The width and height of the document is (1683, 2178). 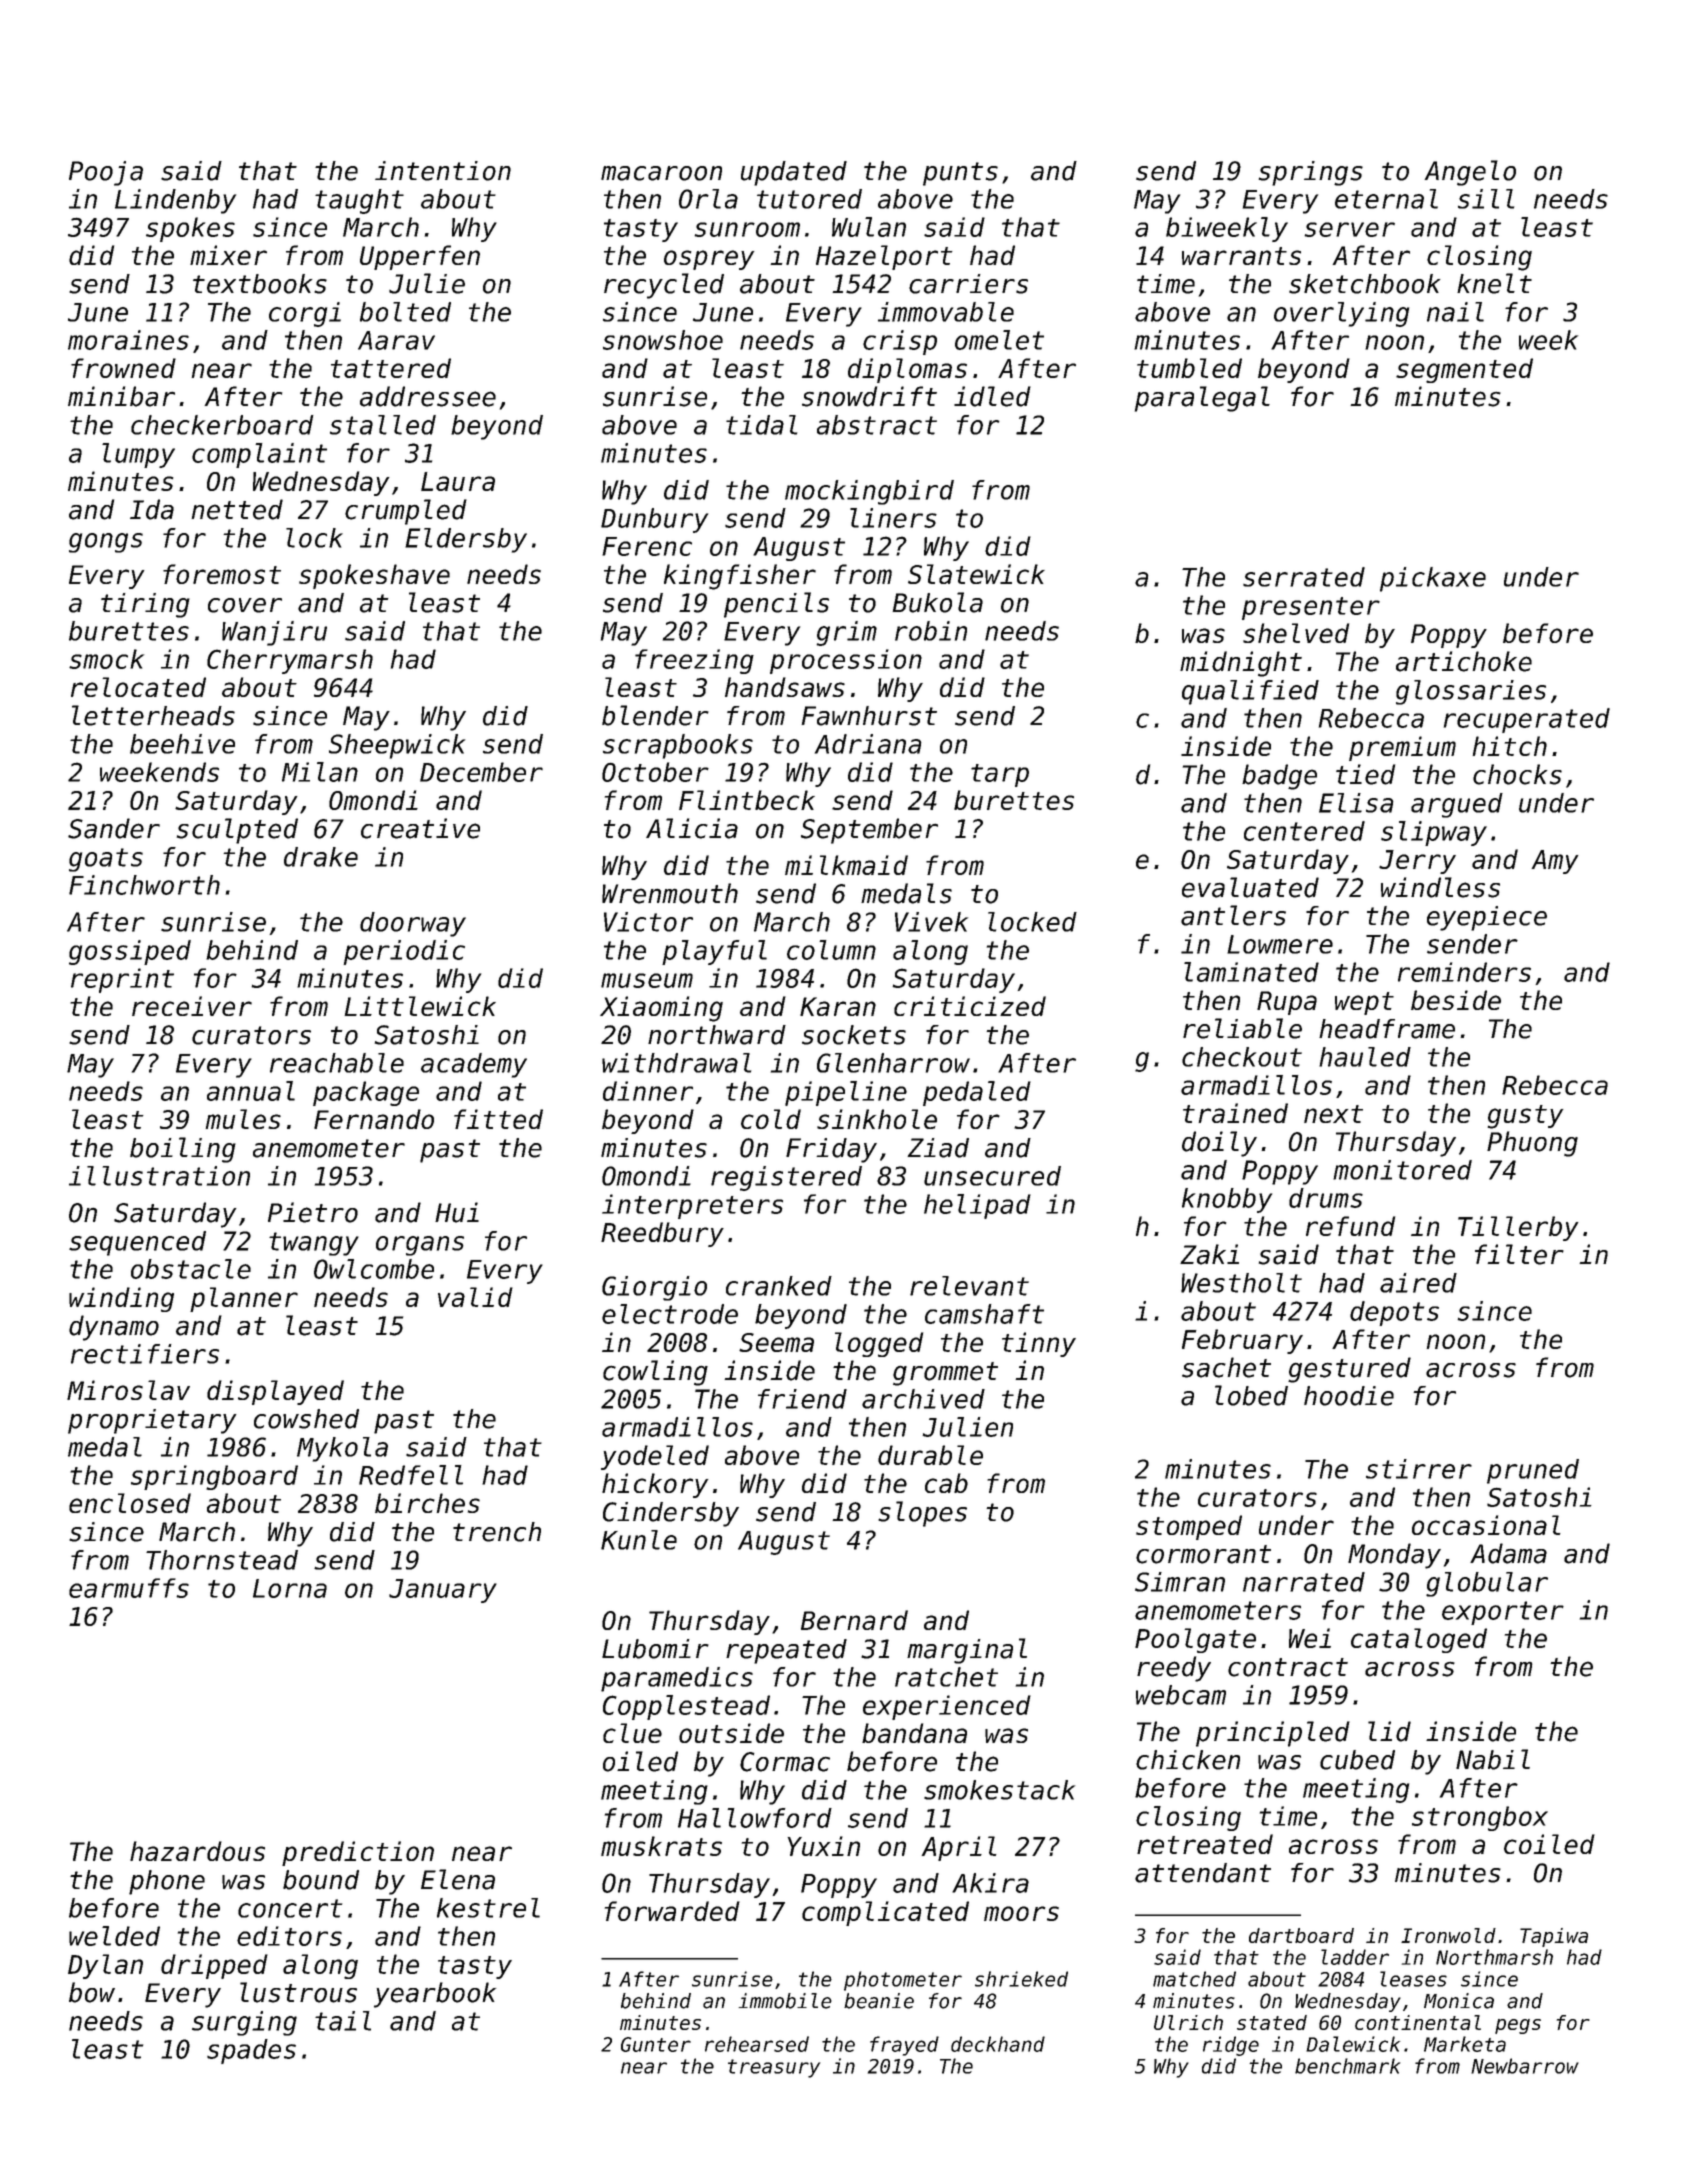 What do you see at coordinates (129, 1588) in the document?
I see `earmuffs` at bounding box center [129, 1588].
